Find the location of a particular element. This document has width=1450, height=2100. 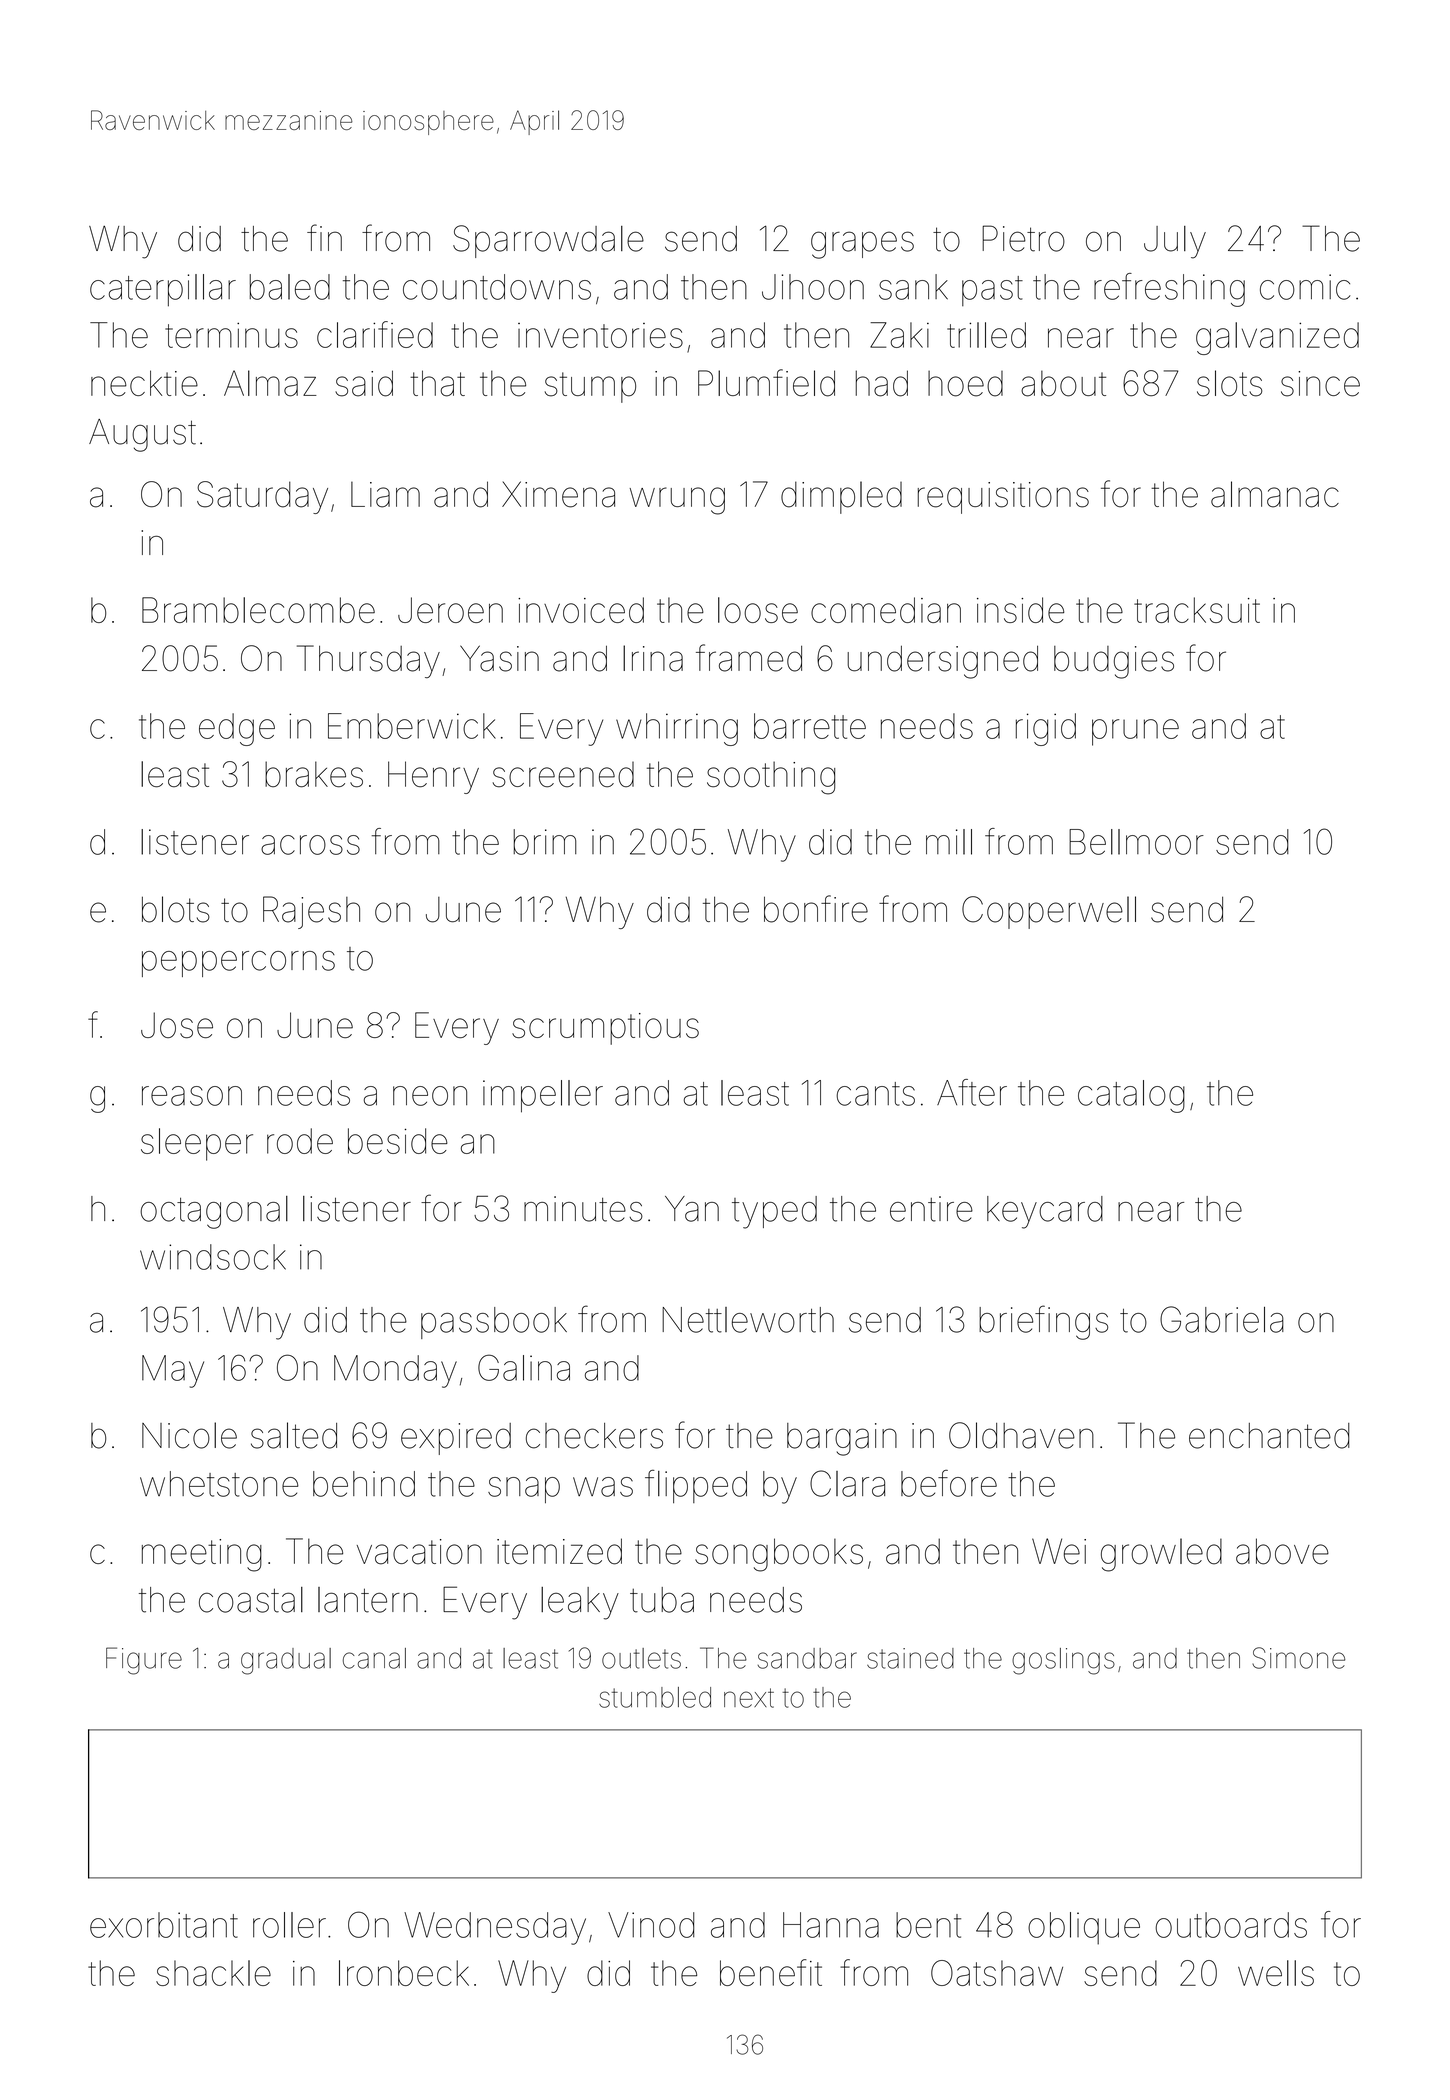

flipped is located at coordinates (696, 1486).
